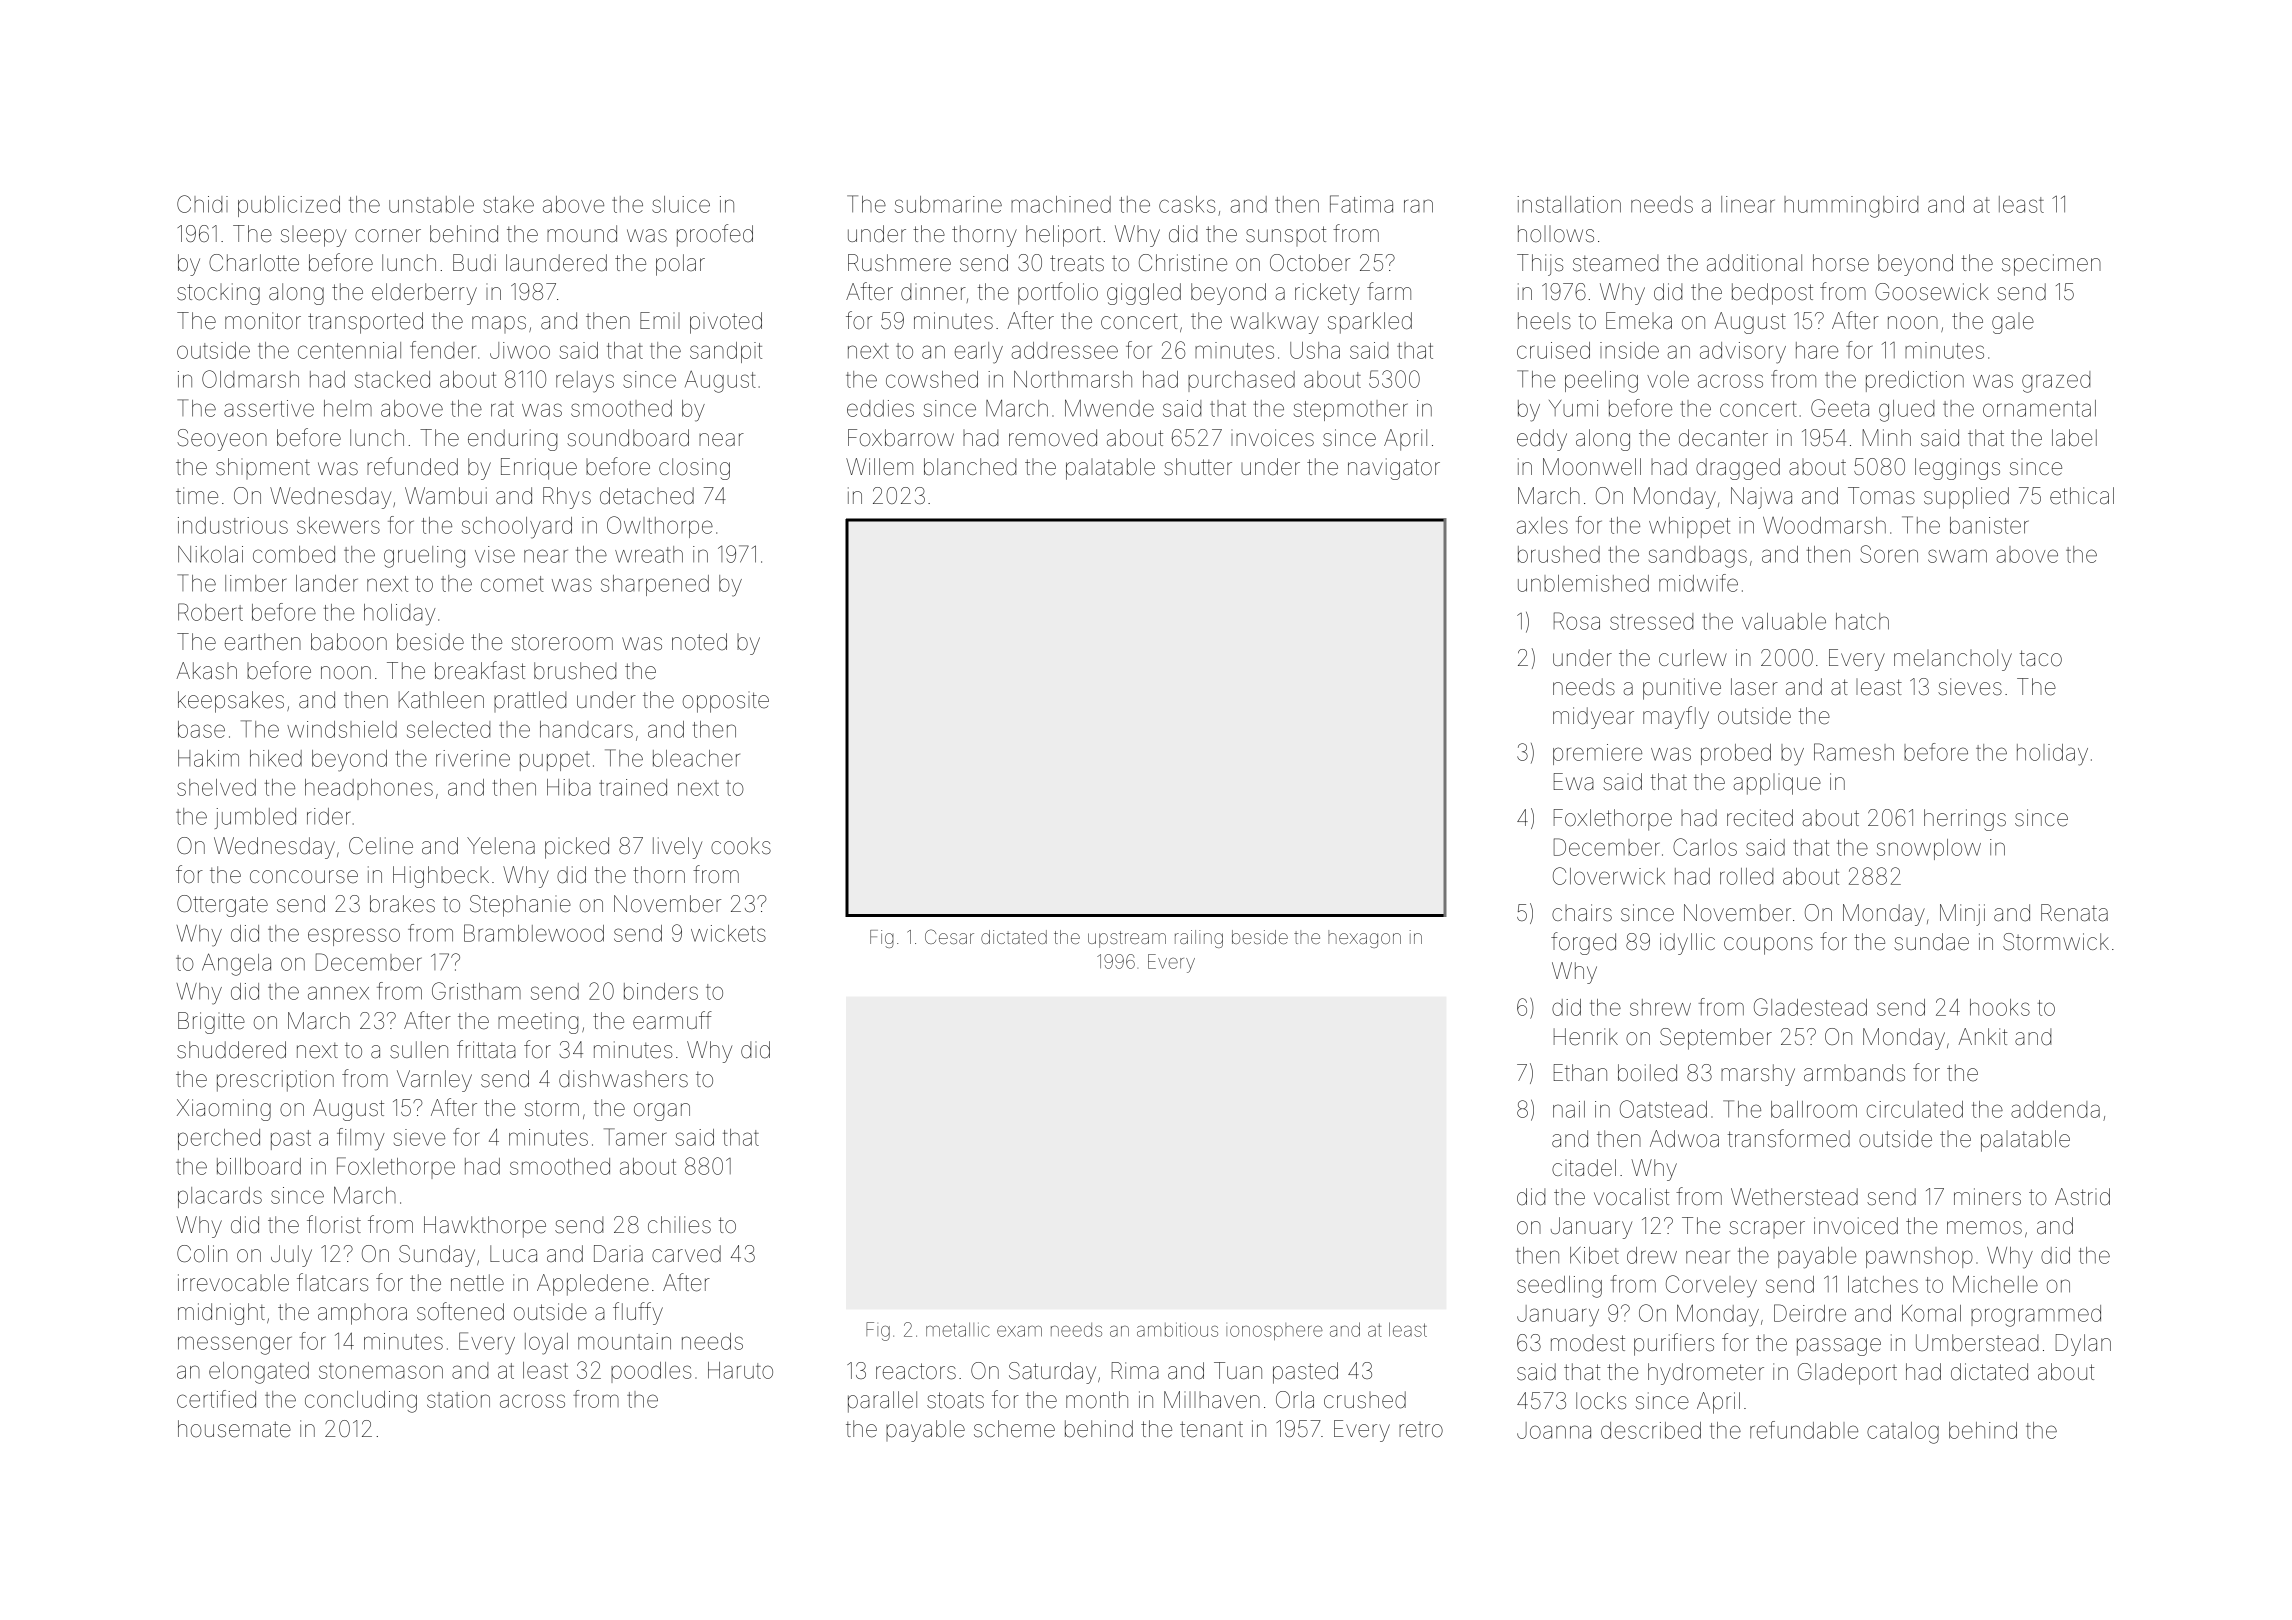 Image resolution: width=2292 pixels, height=1620 pixels. Describe the element at coordinates (680, 265) in the document. I see `polar` at that location.
